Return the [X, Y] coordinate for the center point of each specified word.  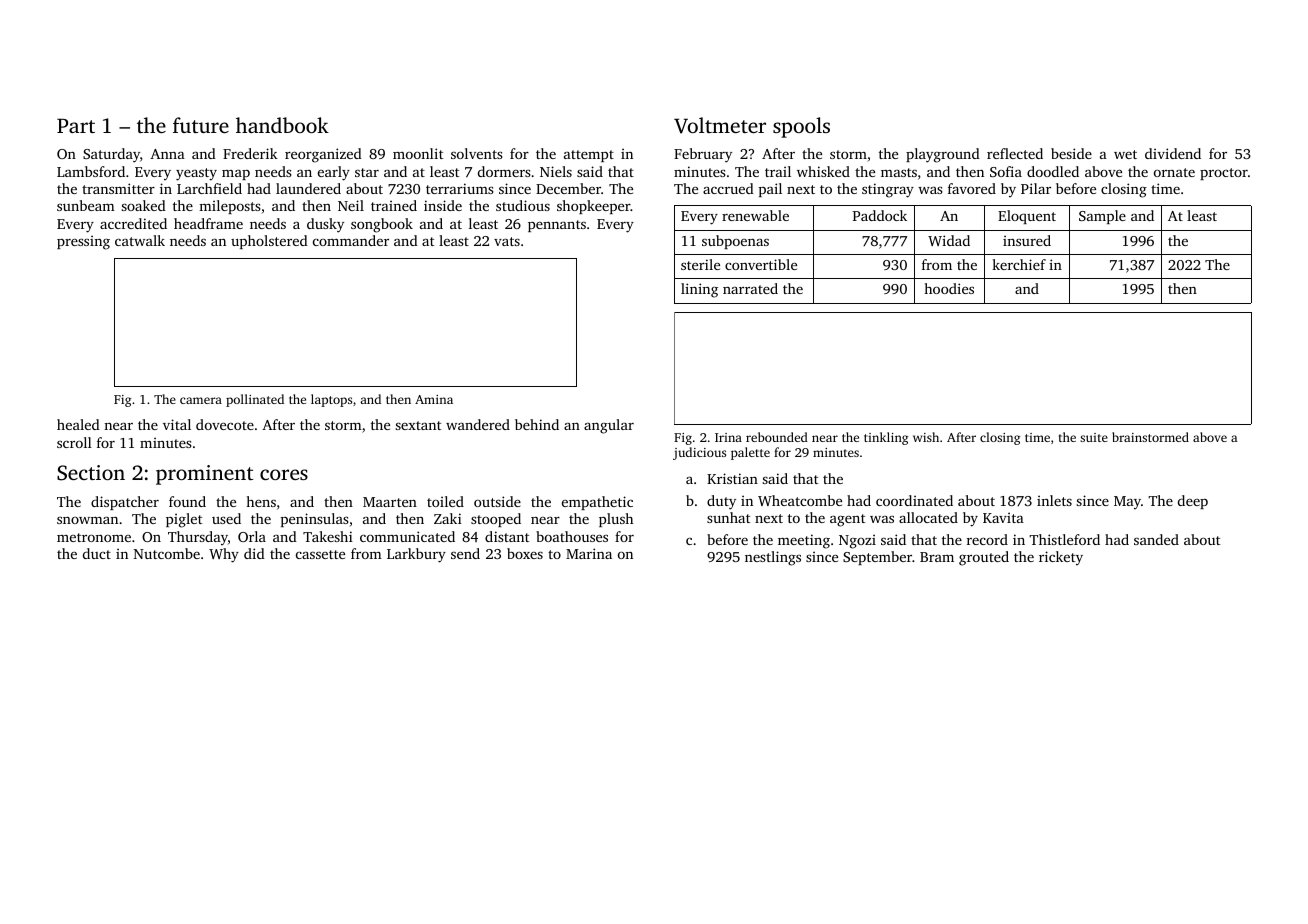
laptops [331, 400]
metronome [94, 537]
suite [1094, 437]
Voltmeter [720, 125]
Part [76, 125]
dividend [1173, 153]
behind [537, 424]
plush [616, 520]
